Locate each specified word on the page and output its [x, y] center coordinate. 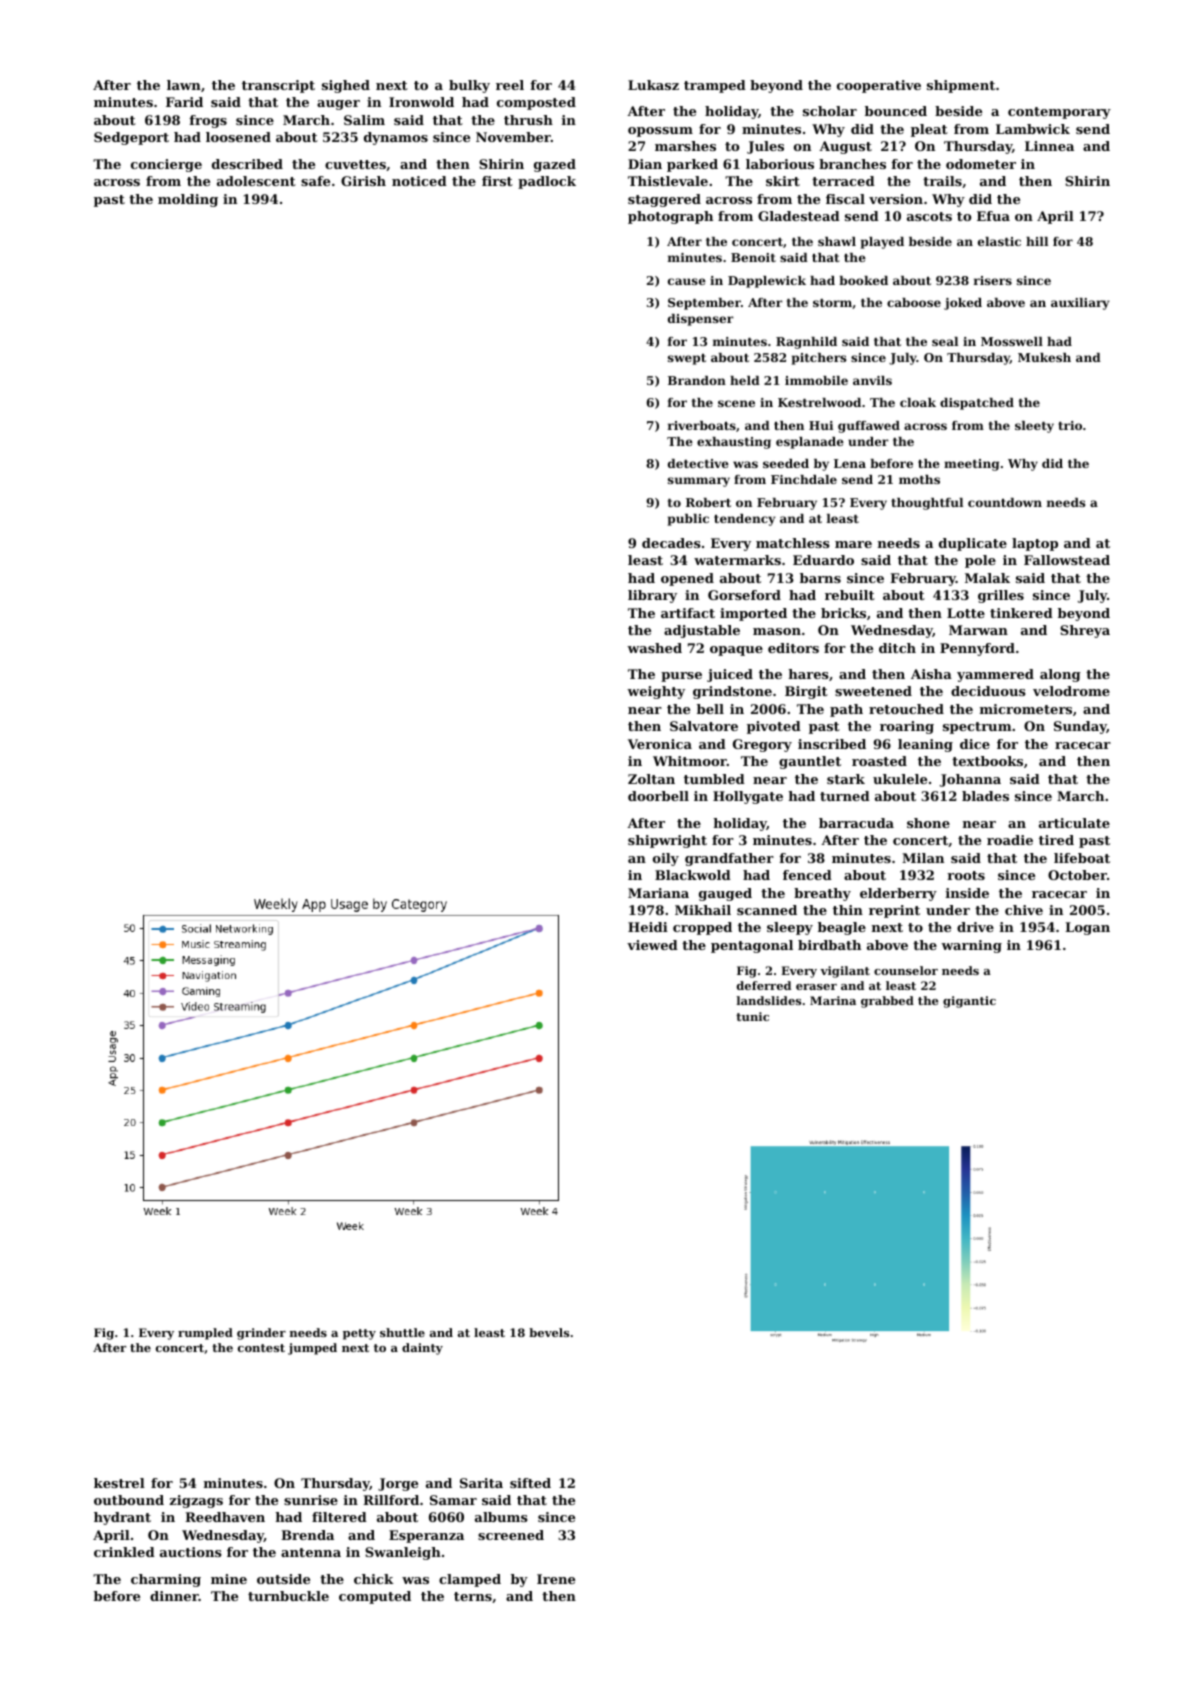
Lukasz [653, 85]
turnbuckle [288, 1596]
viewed [652, 945]
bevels [549, 1332]
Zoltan [651, 779]
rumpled [205, 1334]
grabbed [887, 1002]
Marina [833, 1000]
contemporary [1059, 113]
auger [338, 105]
